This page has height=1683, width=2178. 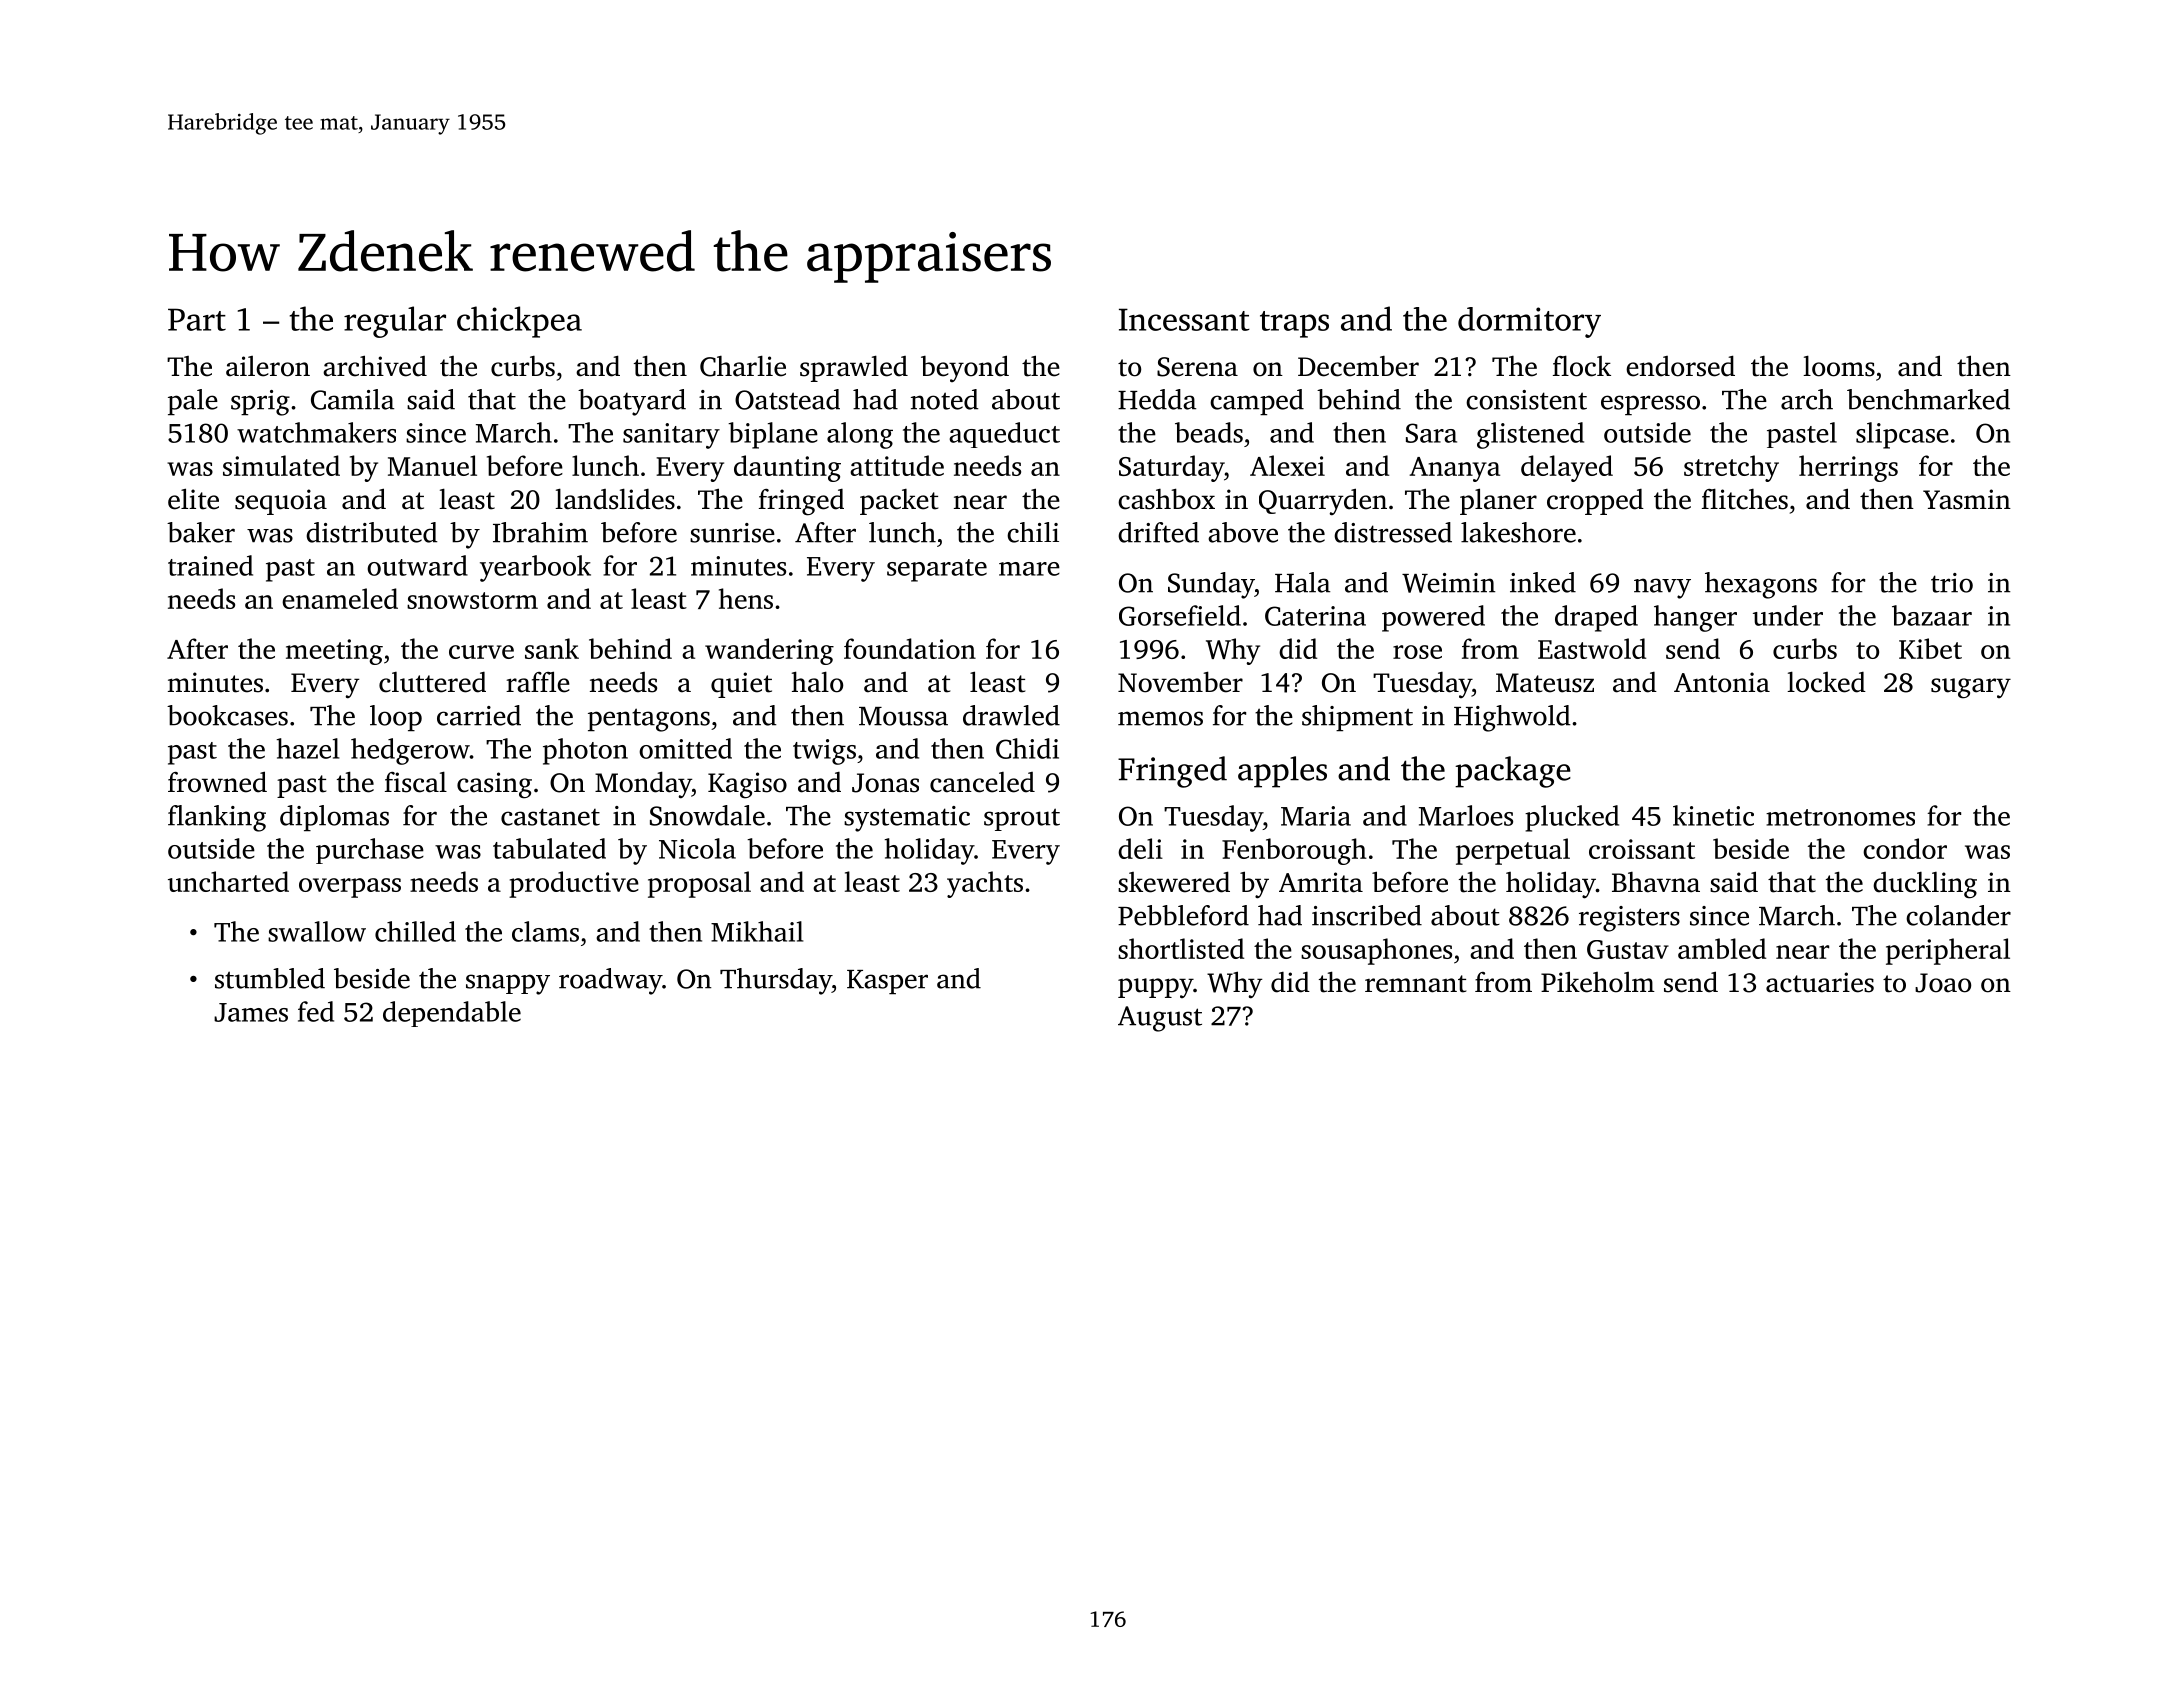 I want to click on Moussa, so click(x=903, y=716).
